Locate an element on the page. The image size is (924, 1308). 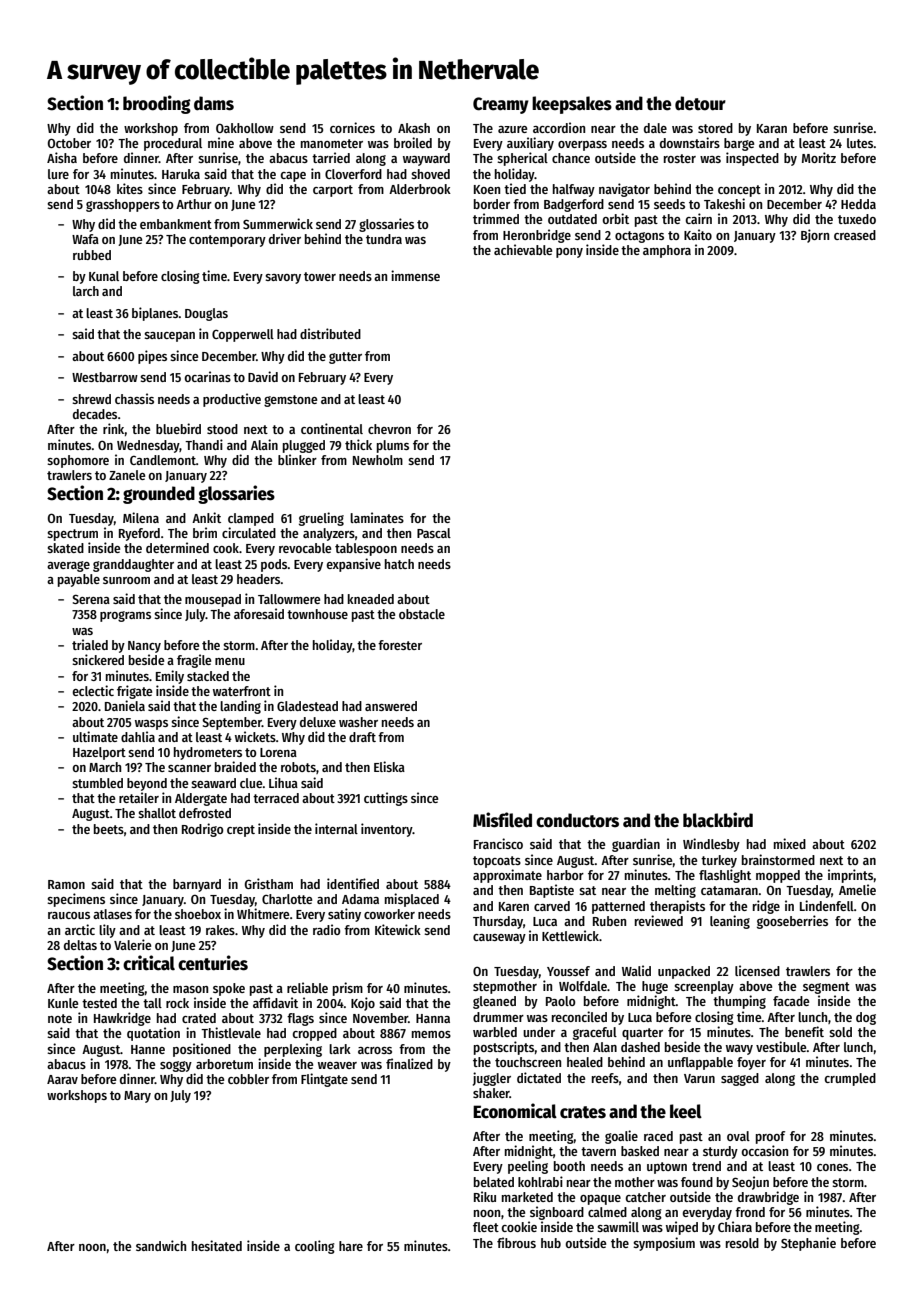
plums is located at coordinates (393, 446).
